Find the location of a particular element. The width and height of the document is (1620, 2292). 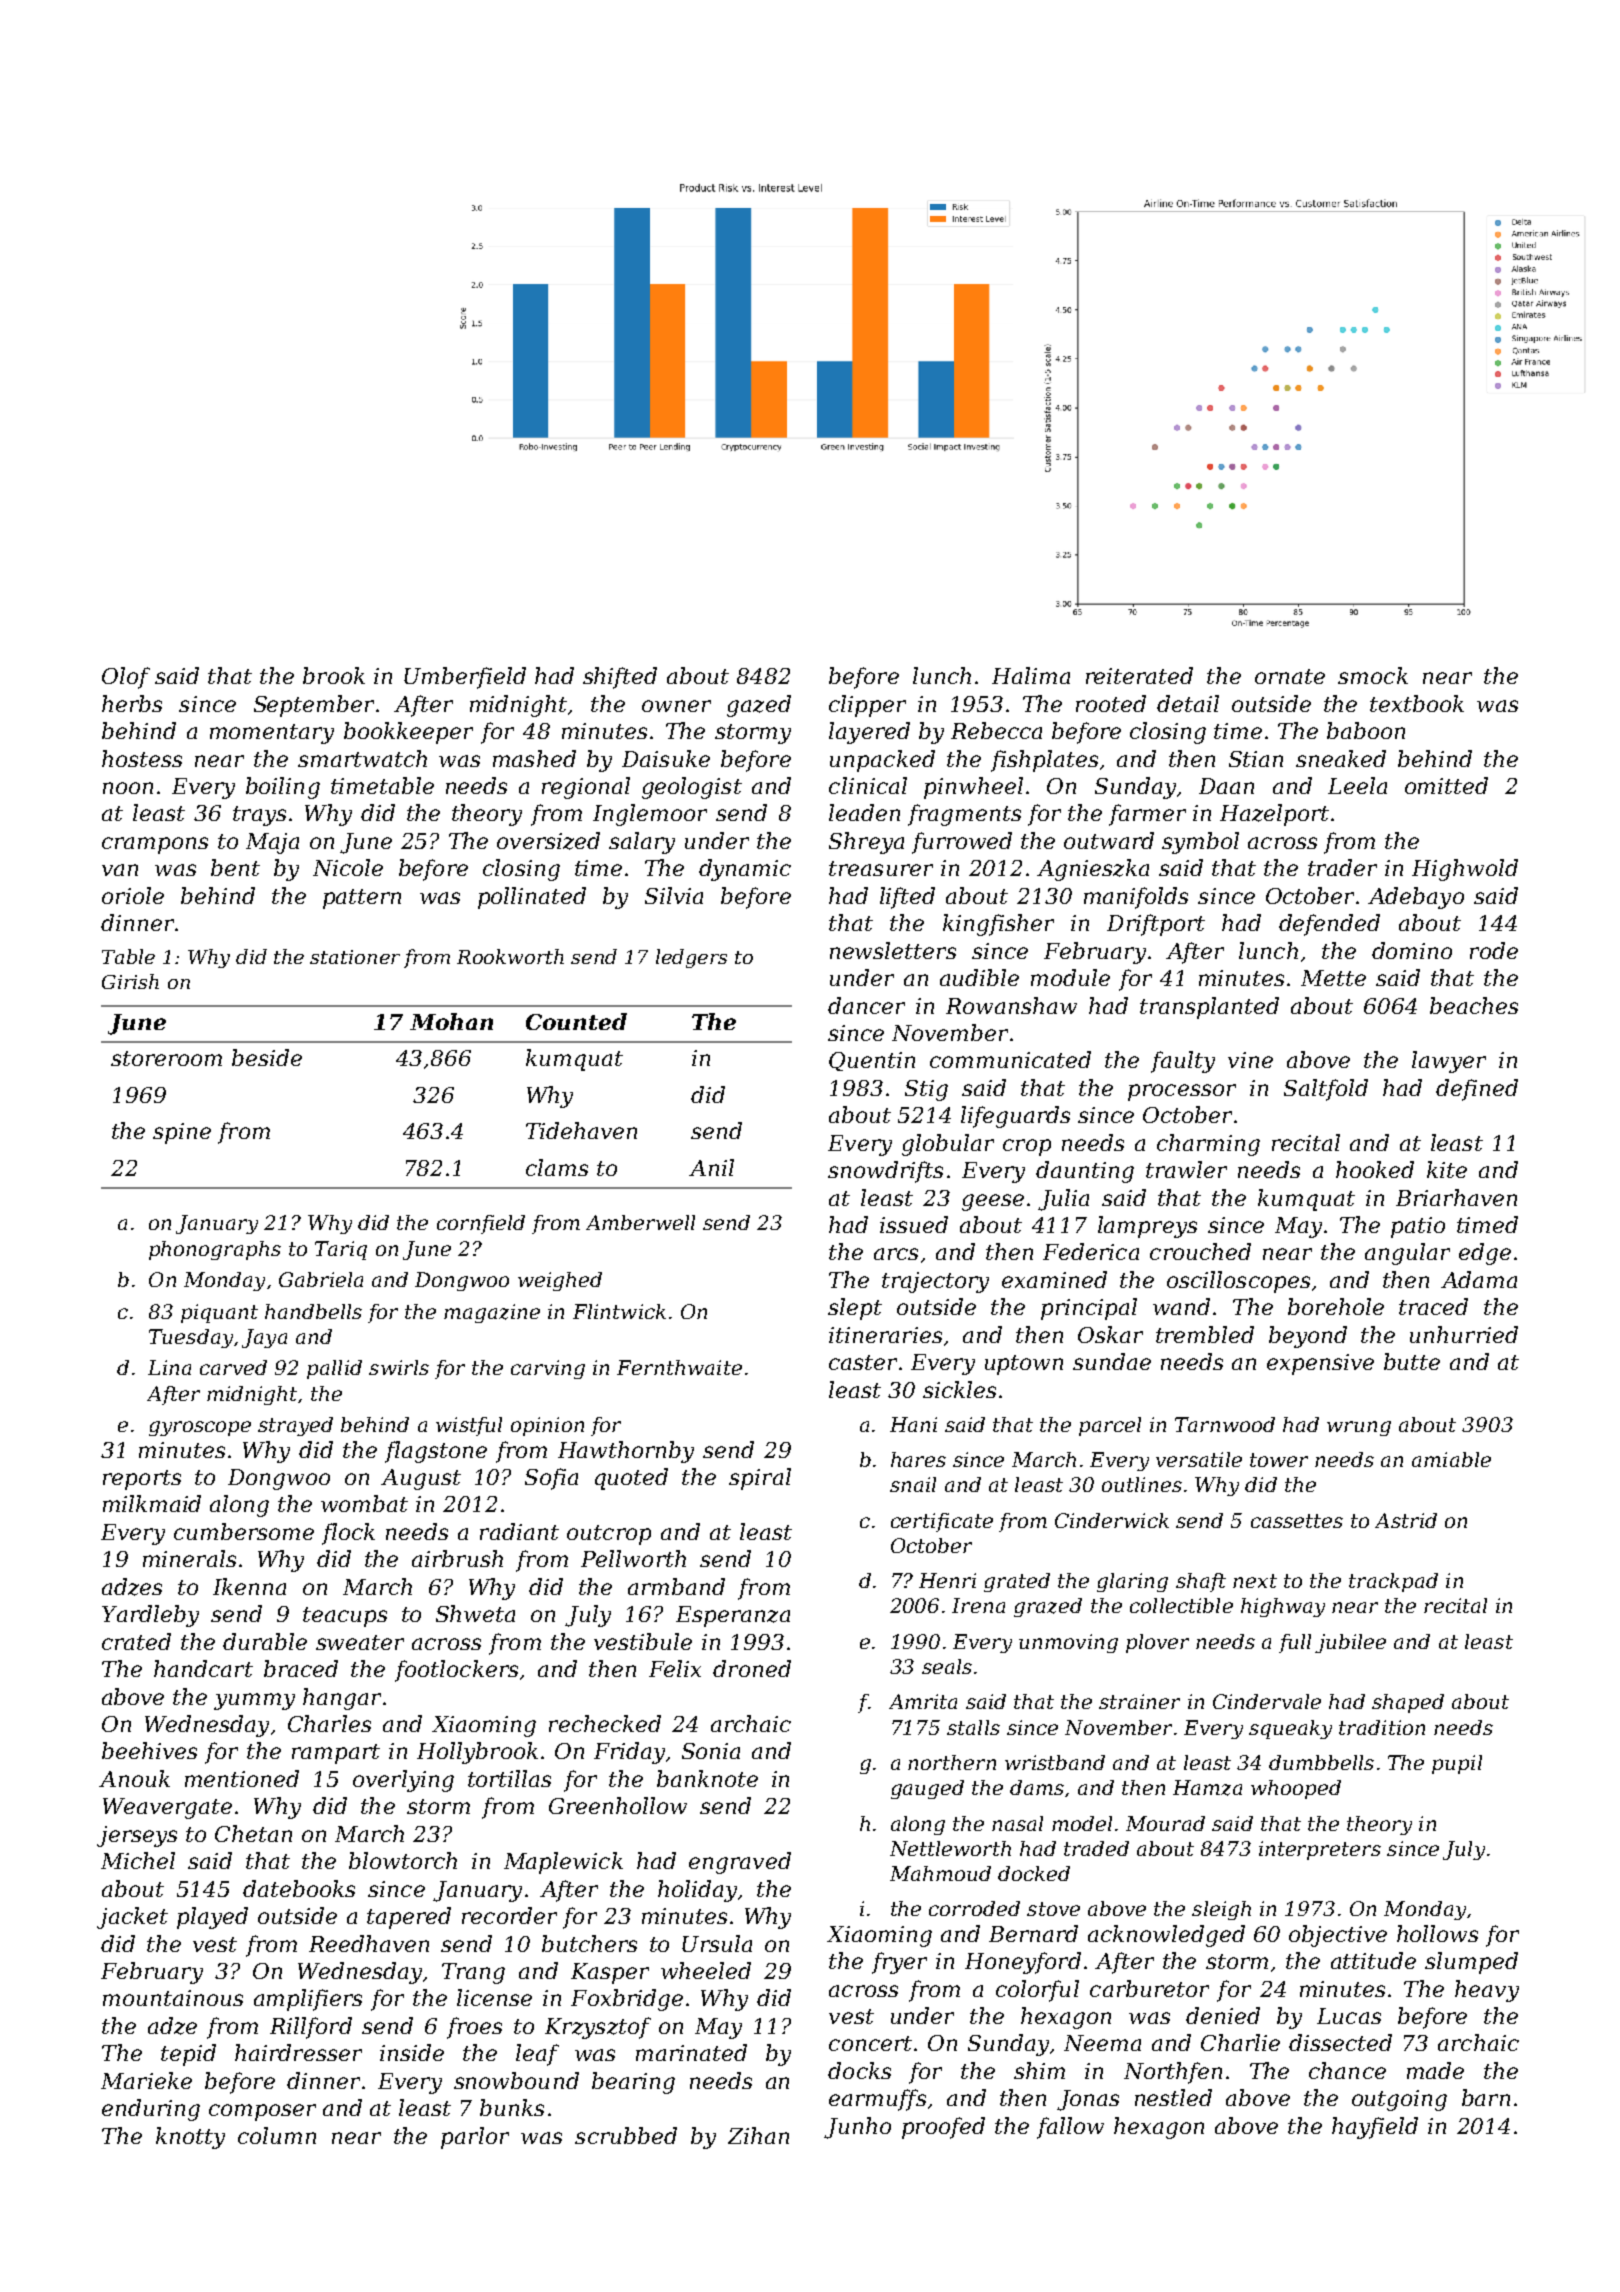

shaft is located at coordinates (1201, 1582).
